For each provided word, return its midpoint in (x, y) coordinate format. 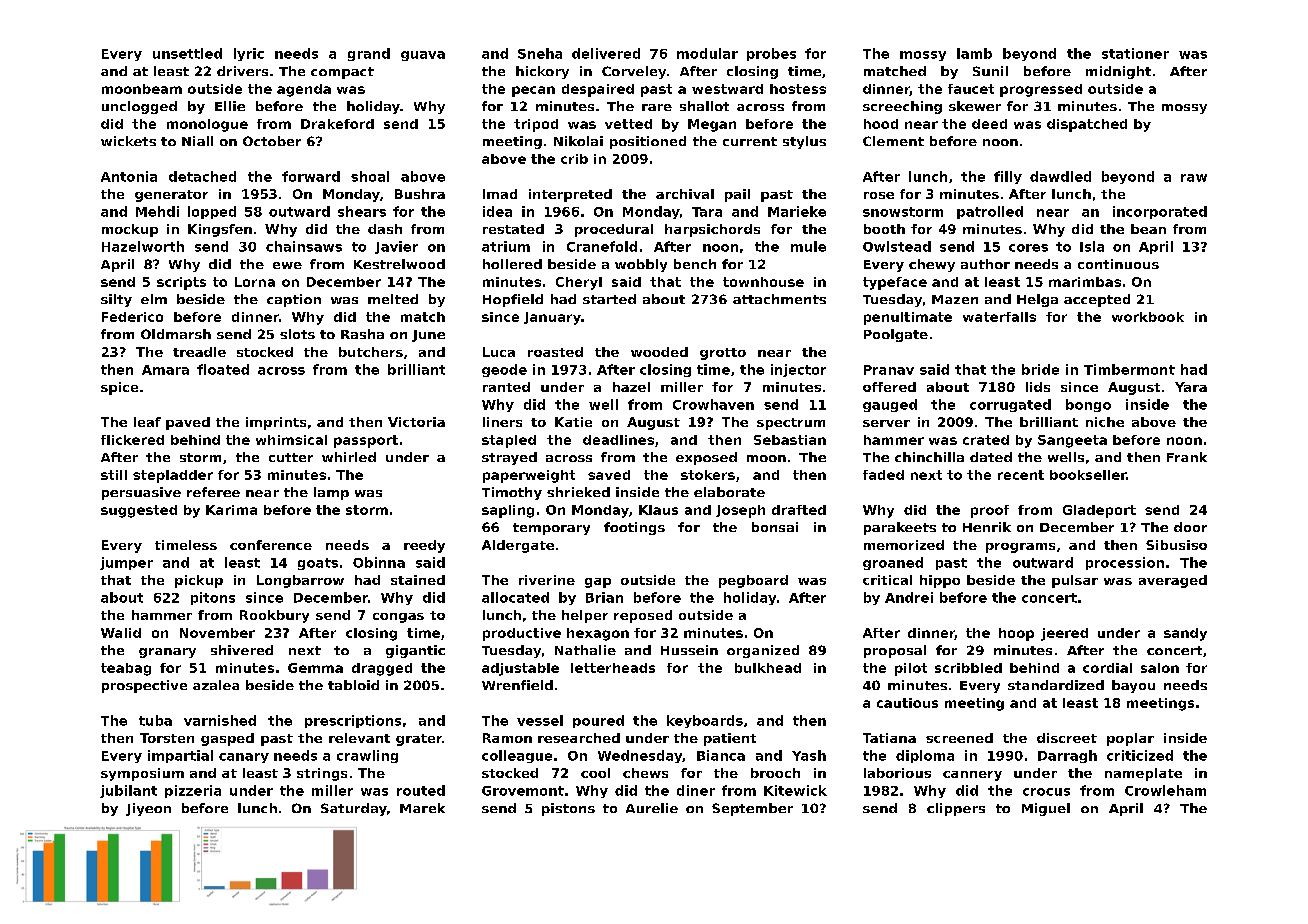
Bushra (420, 194)
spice (119, 388)
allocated (515, 597)
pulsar (1075, 581)
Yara (1191, 387)
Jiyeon (148, 809)
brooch (775, 773)
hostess (798, 89)
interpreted (570, 195)
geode (504, 370)
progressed (1041, 90)
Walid (121, 633)
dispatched (1087, 125)
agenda (304, 90)
